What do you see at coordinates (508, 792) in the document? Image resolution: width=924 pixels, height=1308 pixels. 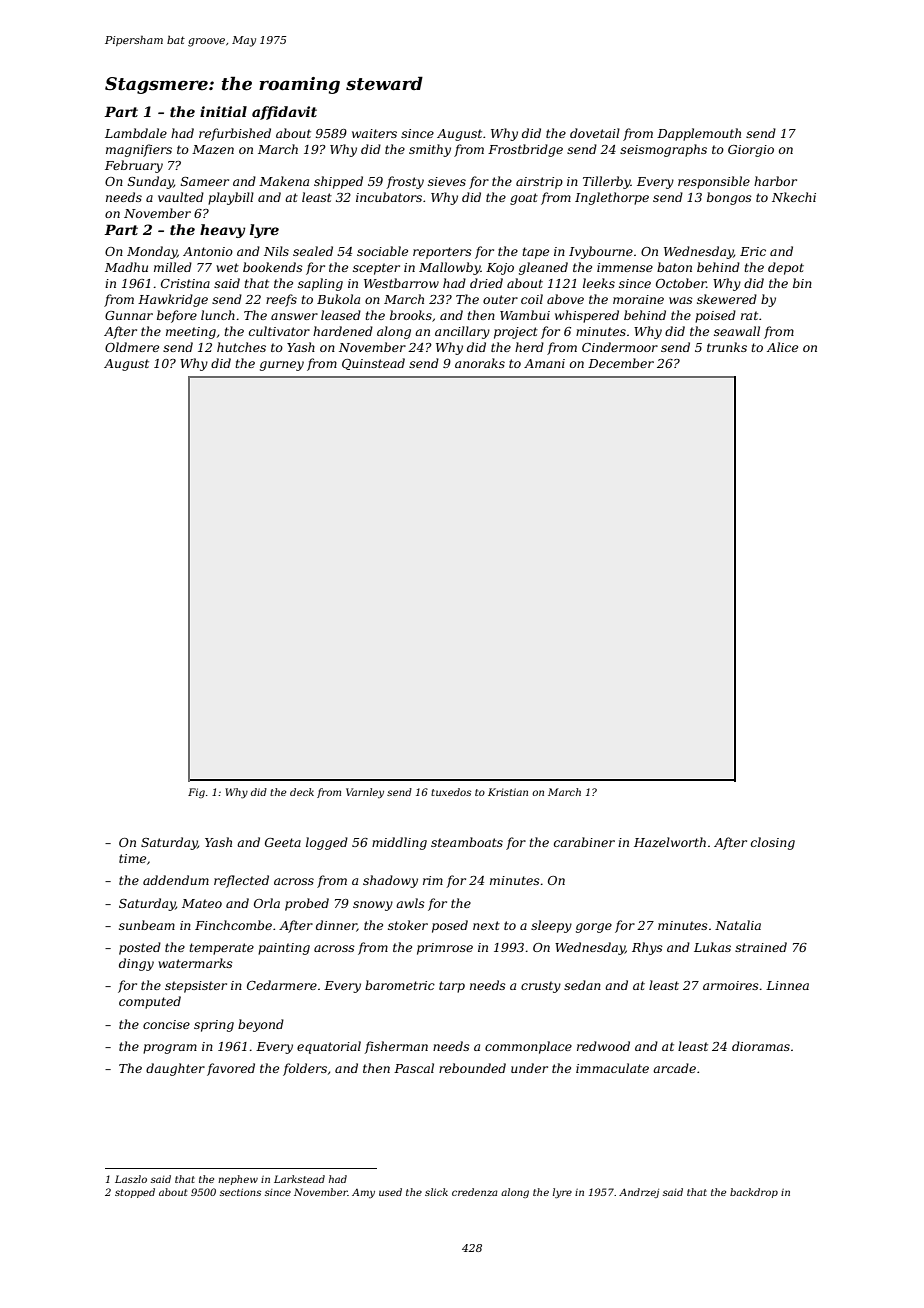 I see `Kristian` at bounding box center [508, 792].
